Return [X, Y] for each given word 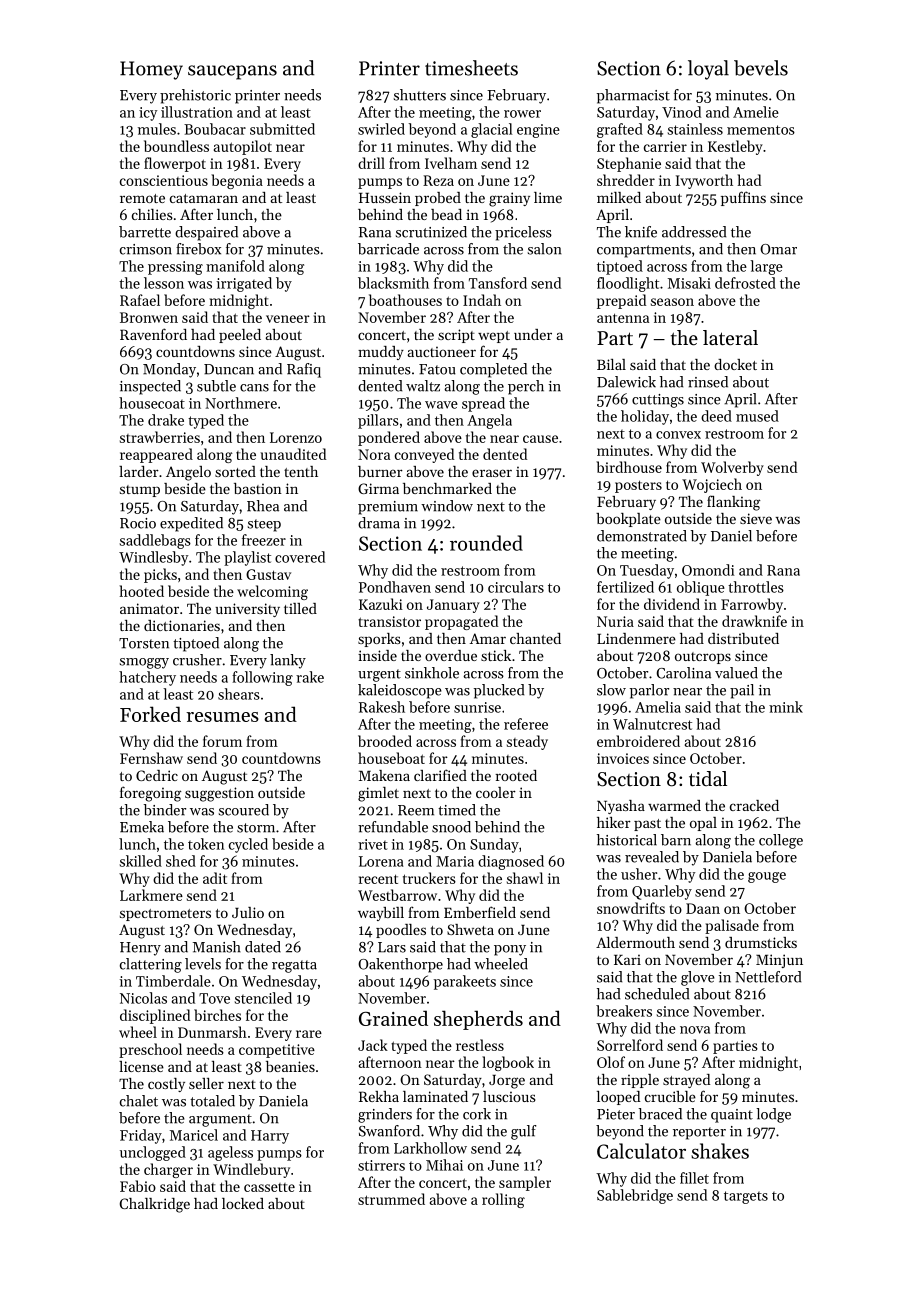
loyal [708, 70]
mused [757, 416]
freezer [264, 540]
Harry [270, 1137]
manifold [235, 266]
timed [457, 810]
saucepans [232, 72]
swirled [381, 129]
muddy [381, 353]
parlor [649, 691]
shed [181, 861]
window [447, 506]
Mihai [444, 1165]
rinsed [708, 382]
